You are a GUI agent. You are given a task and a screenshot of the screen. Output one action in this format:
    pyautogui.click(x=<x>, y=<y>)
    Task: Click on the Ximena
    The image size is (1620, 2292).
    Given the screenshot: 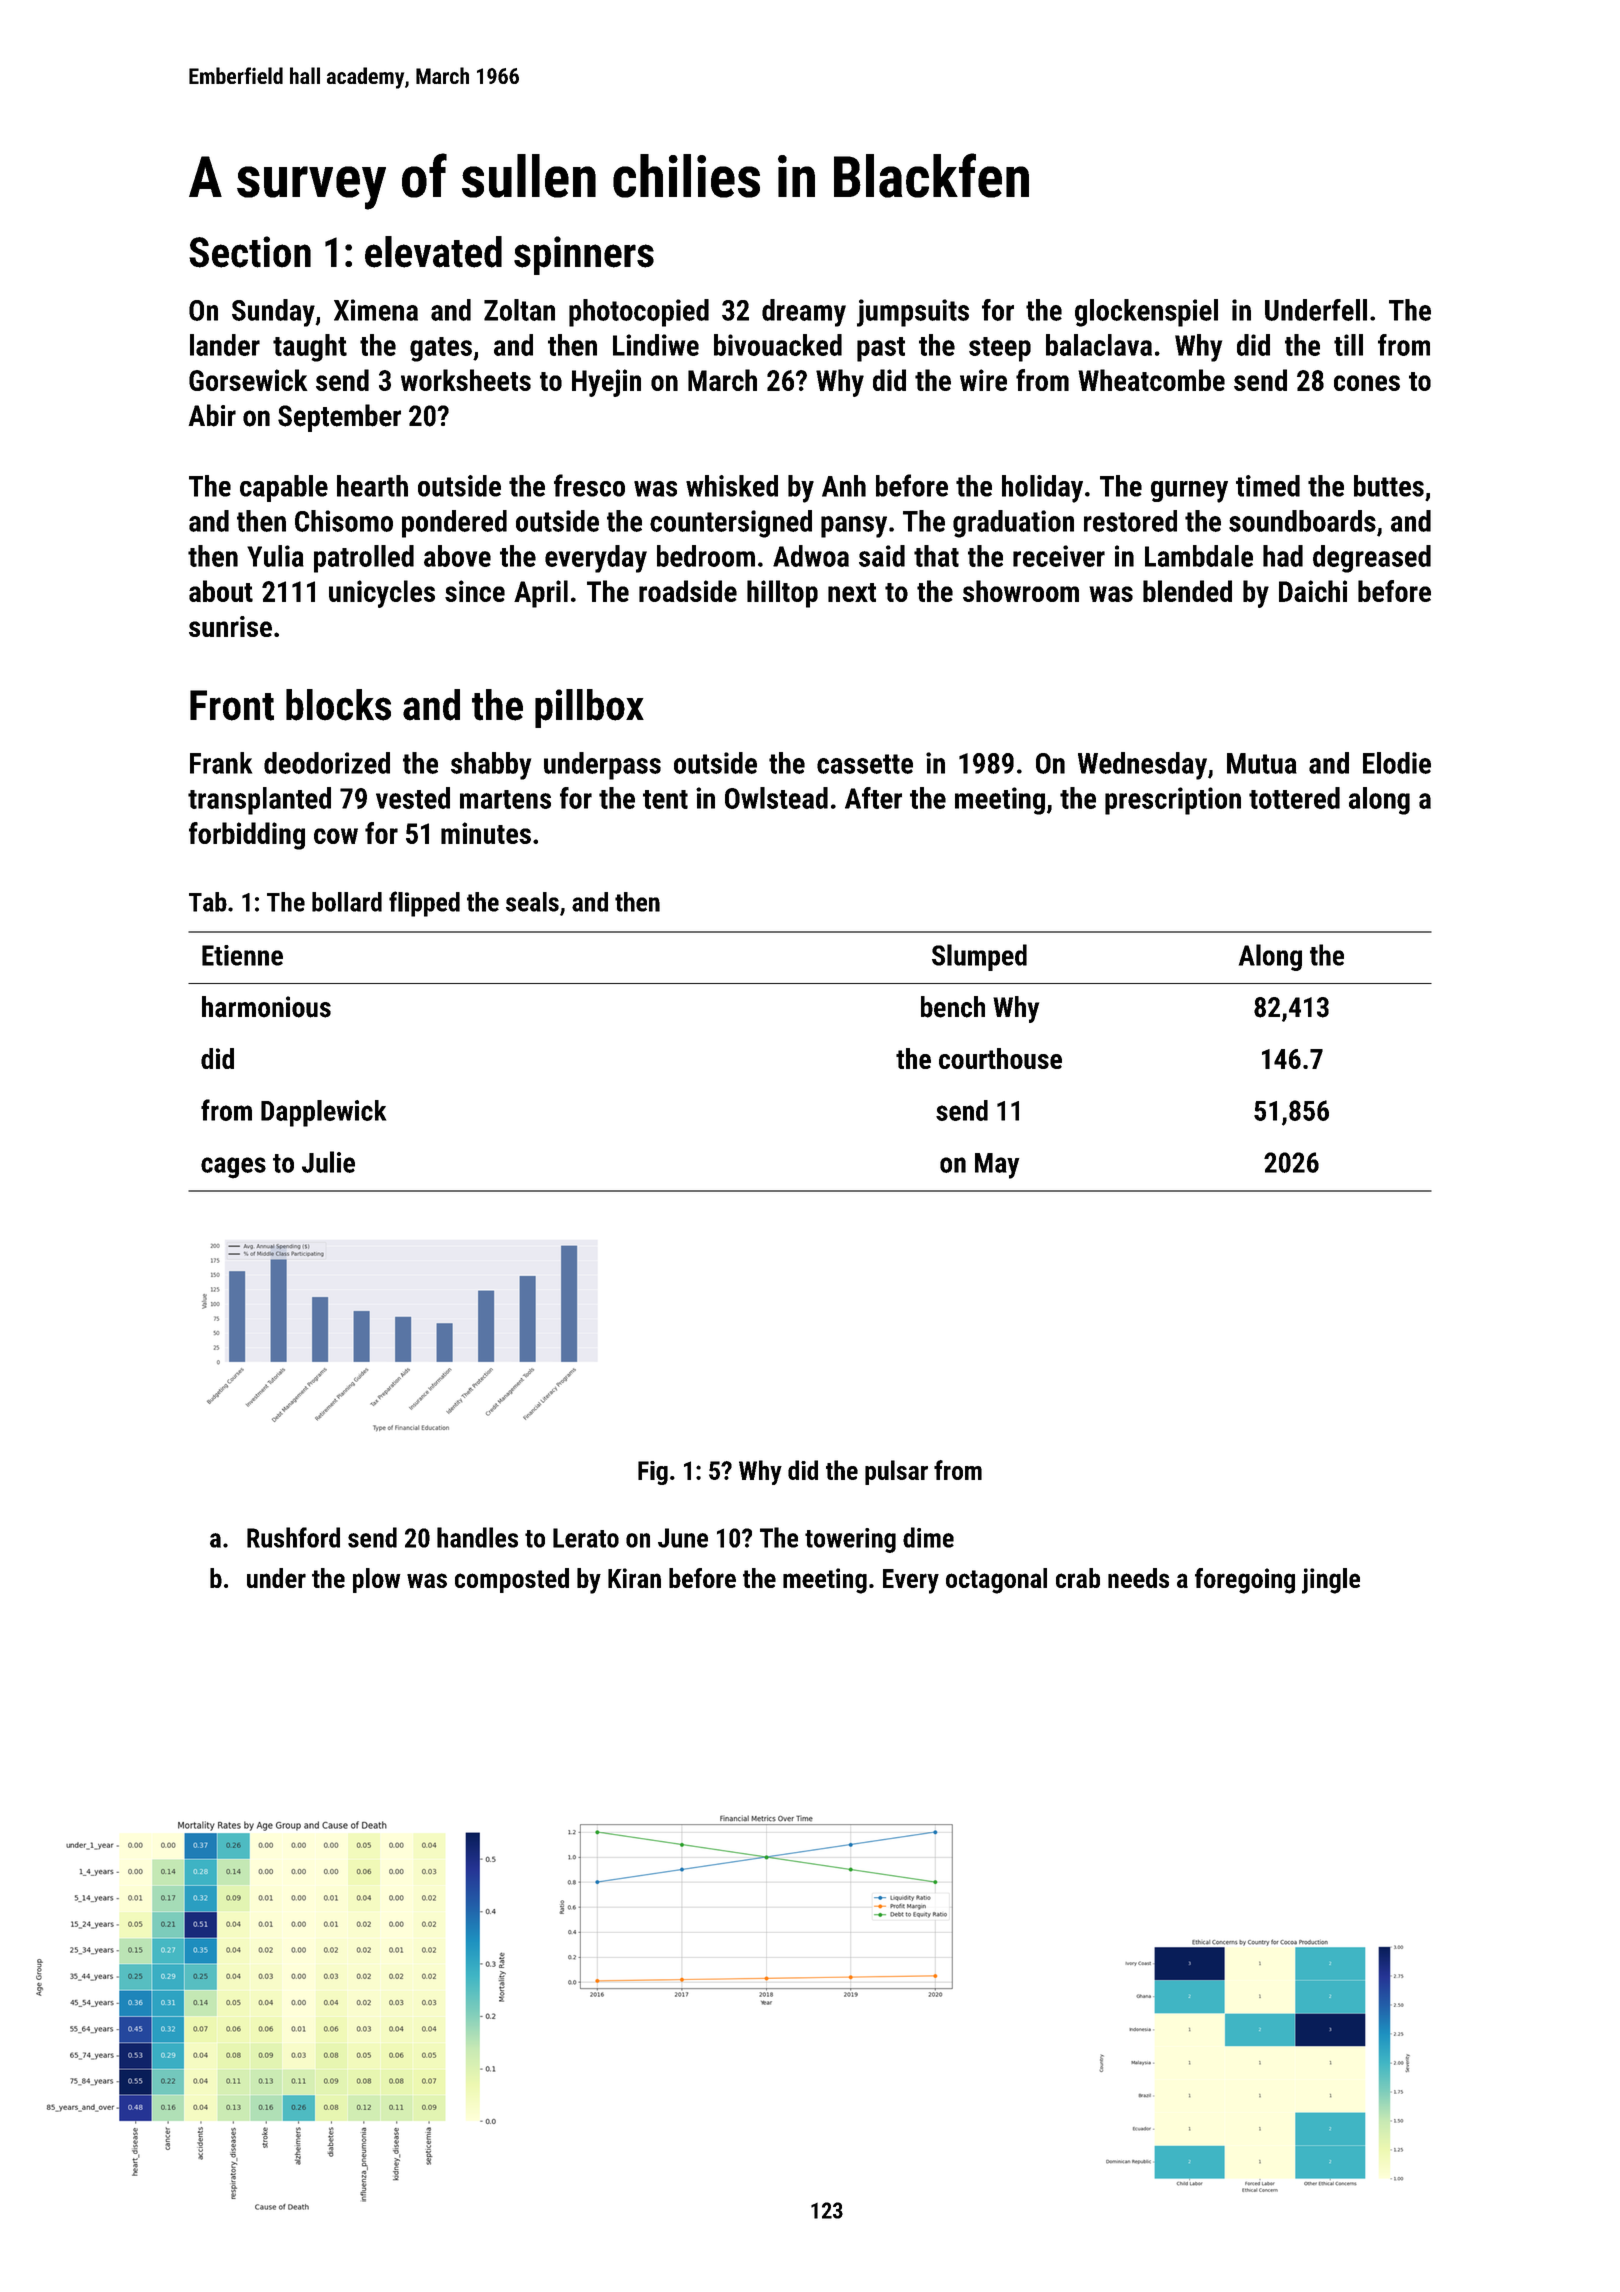 What is the action you would take?
    pyautogui.click(x=376, y=310)
